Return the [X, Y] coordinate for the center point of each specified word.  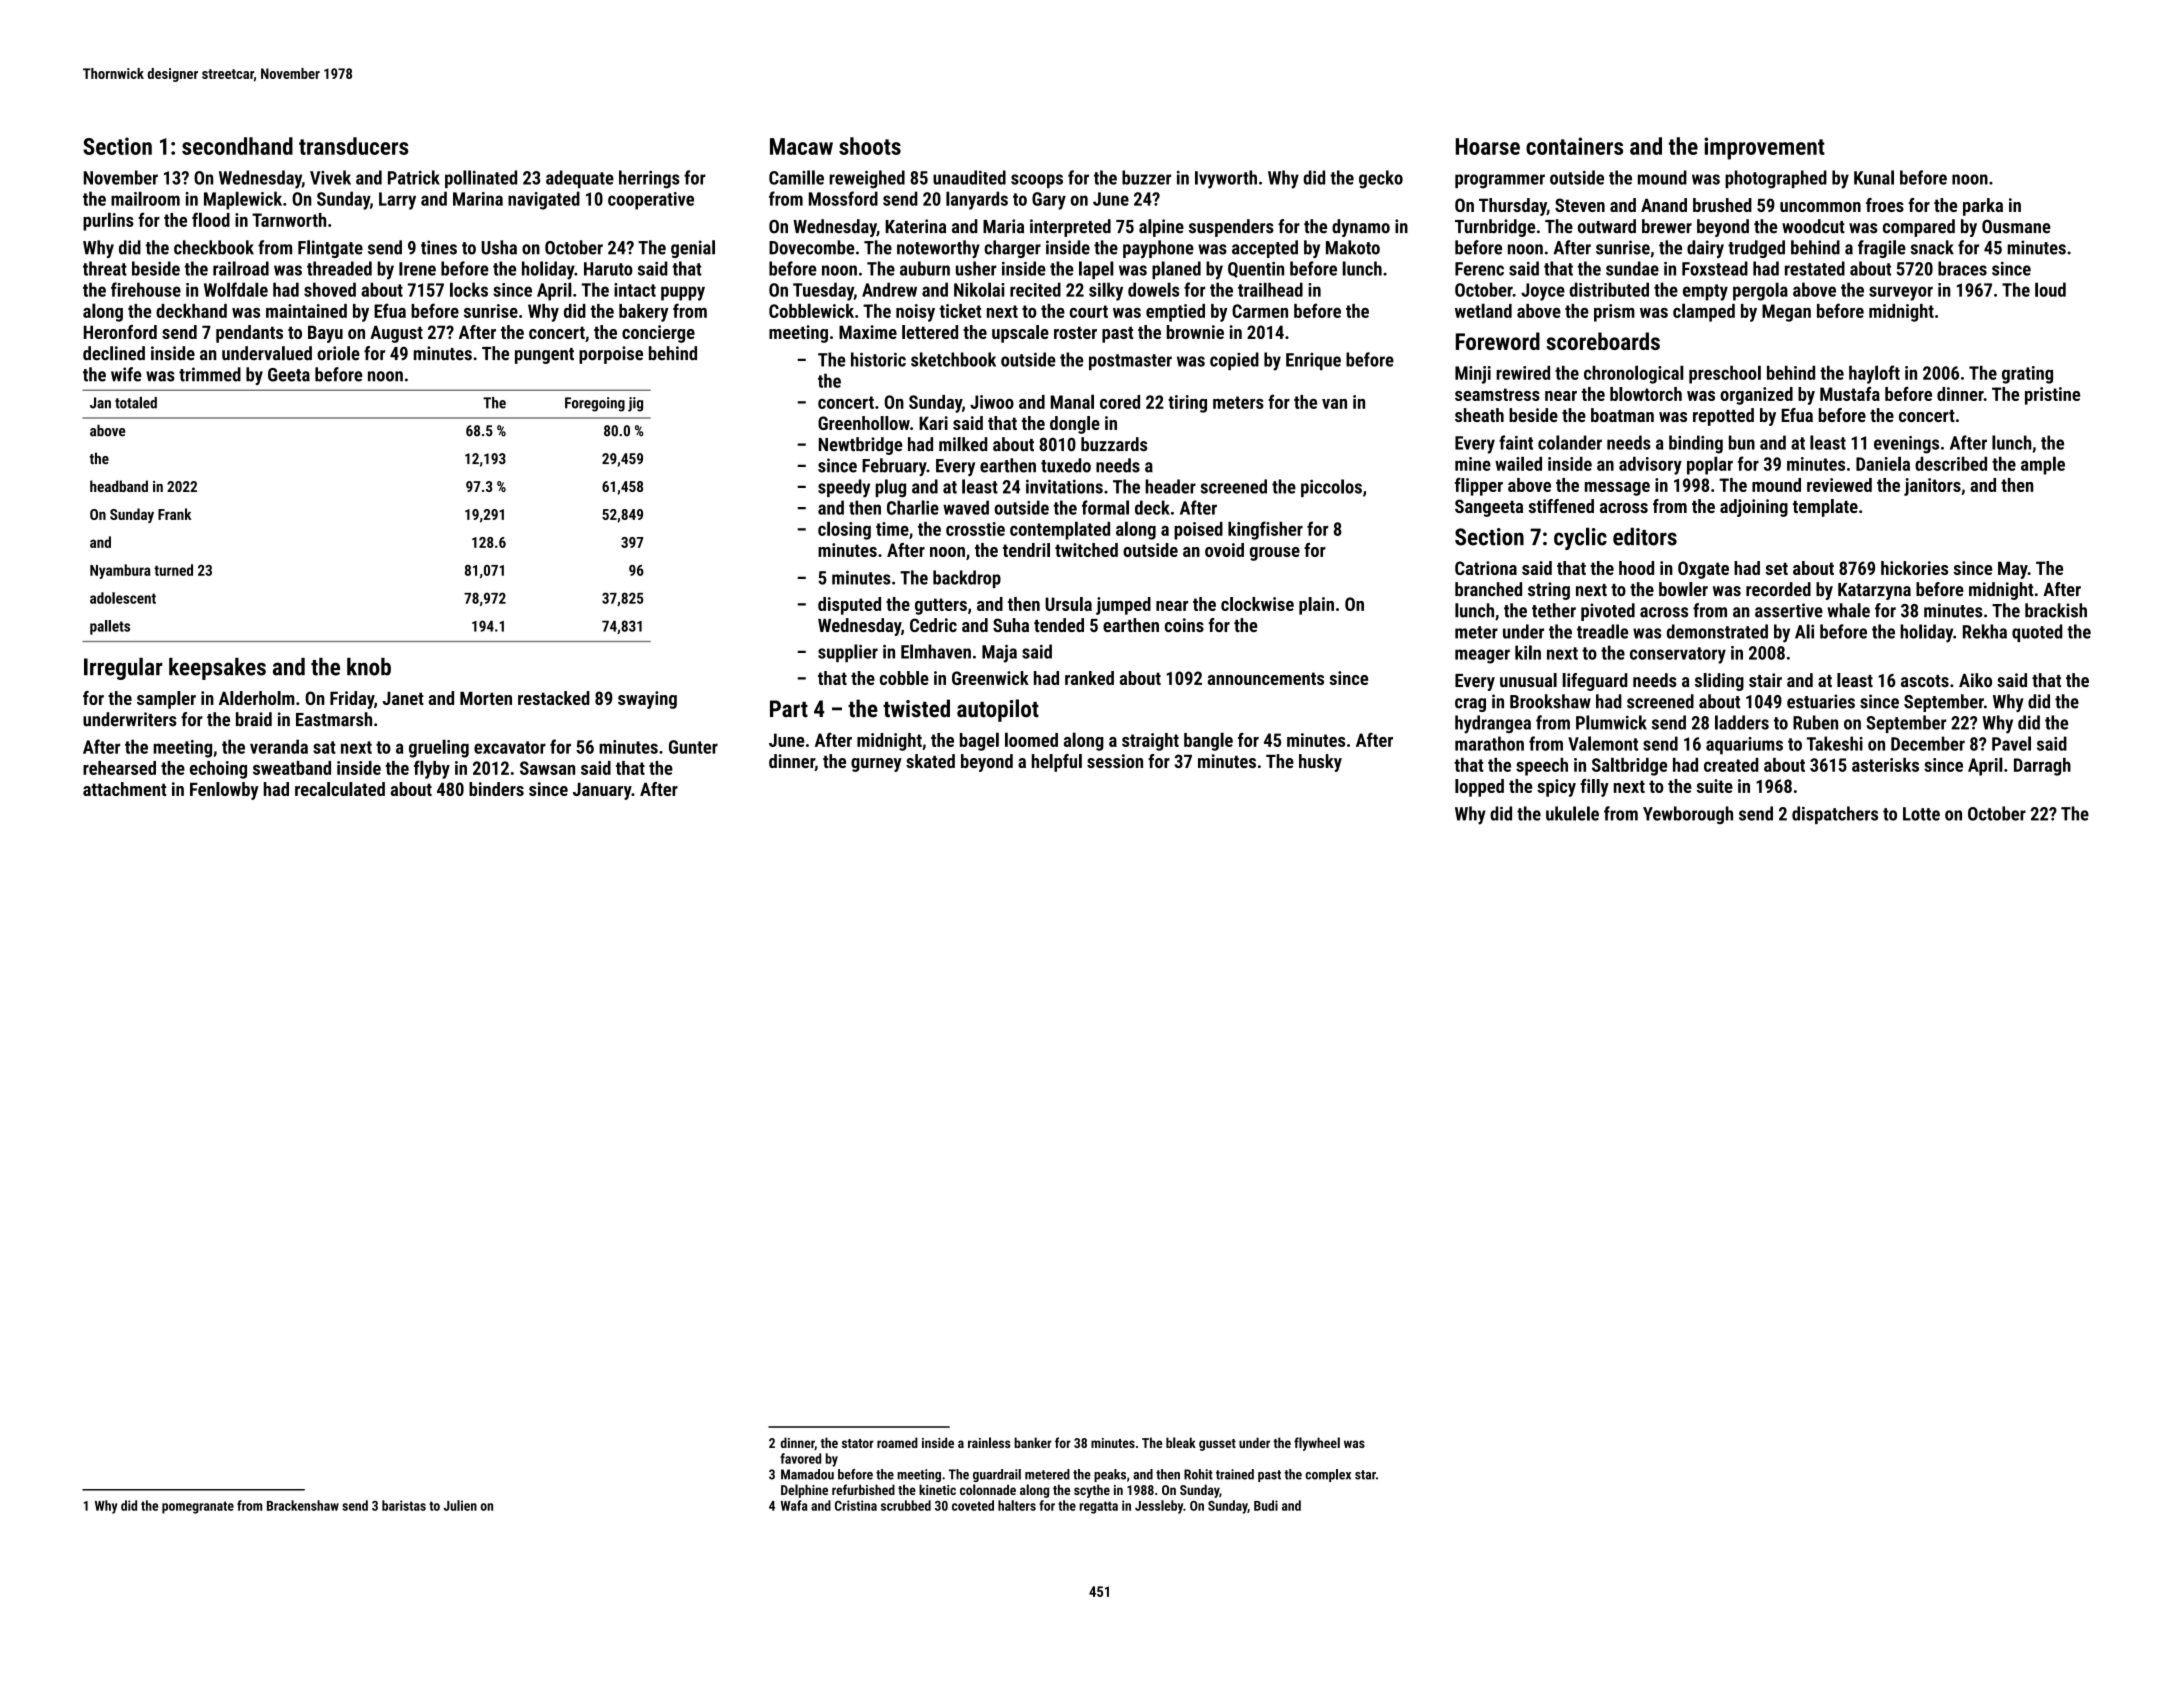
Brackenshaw [303, 1505]
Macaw [801, 146]
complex [1328, 1475]
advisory [1650, 466]
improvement [1764, 148]
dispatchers [1835, 815]
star [1365, 1475]
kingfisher [1265, 530]
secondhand [237, 146]
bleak [1181, 1442]
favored [800, 1458]
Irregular [123, 668]
